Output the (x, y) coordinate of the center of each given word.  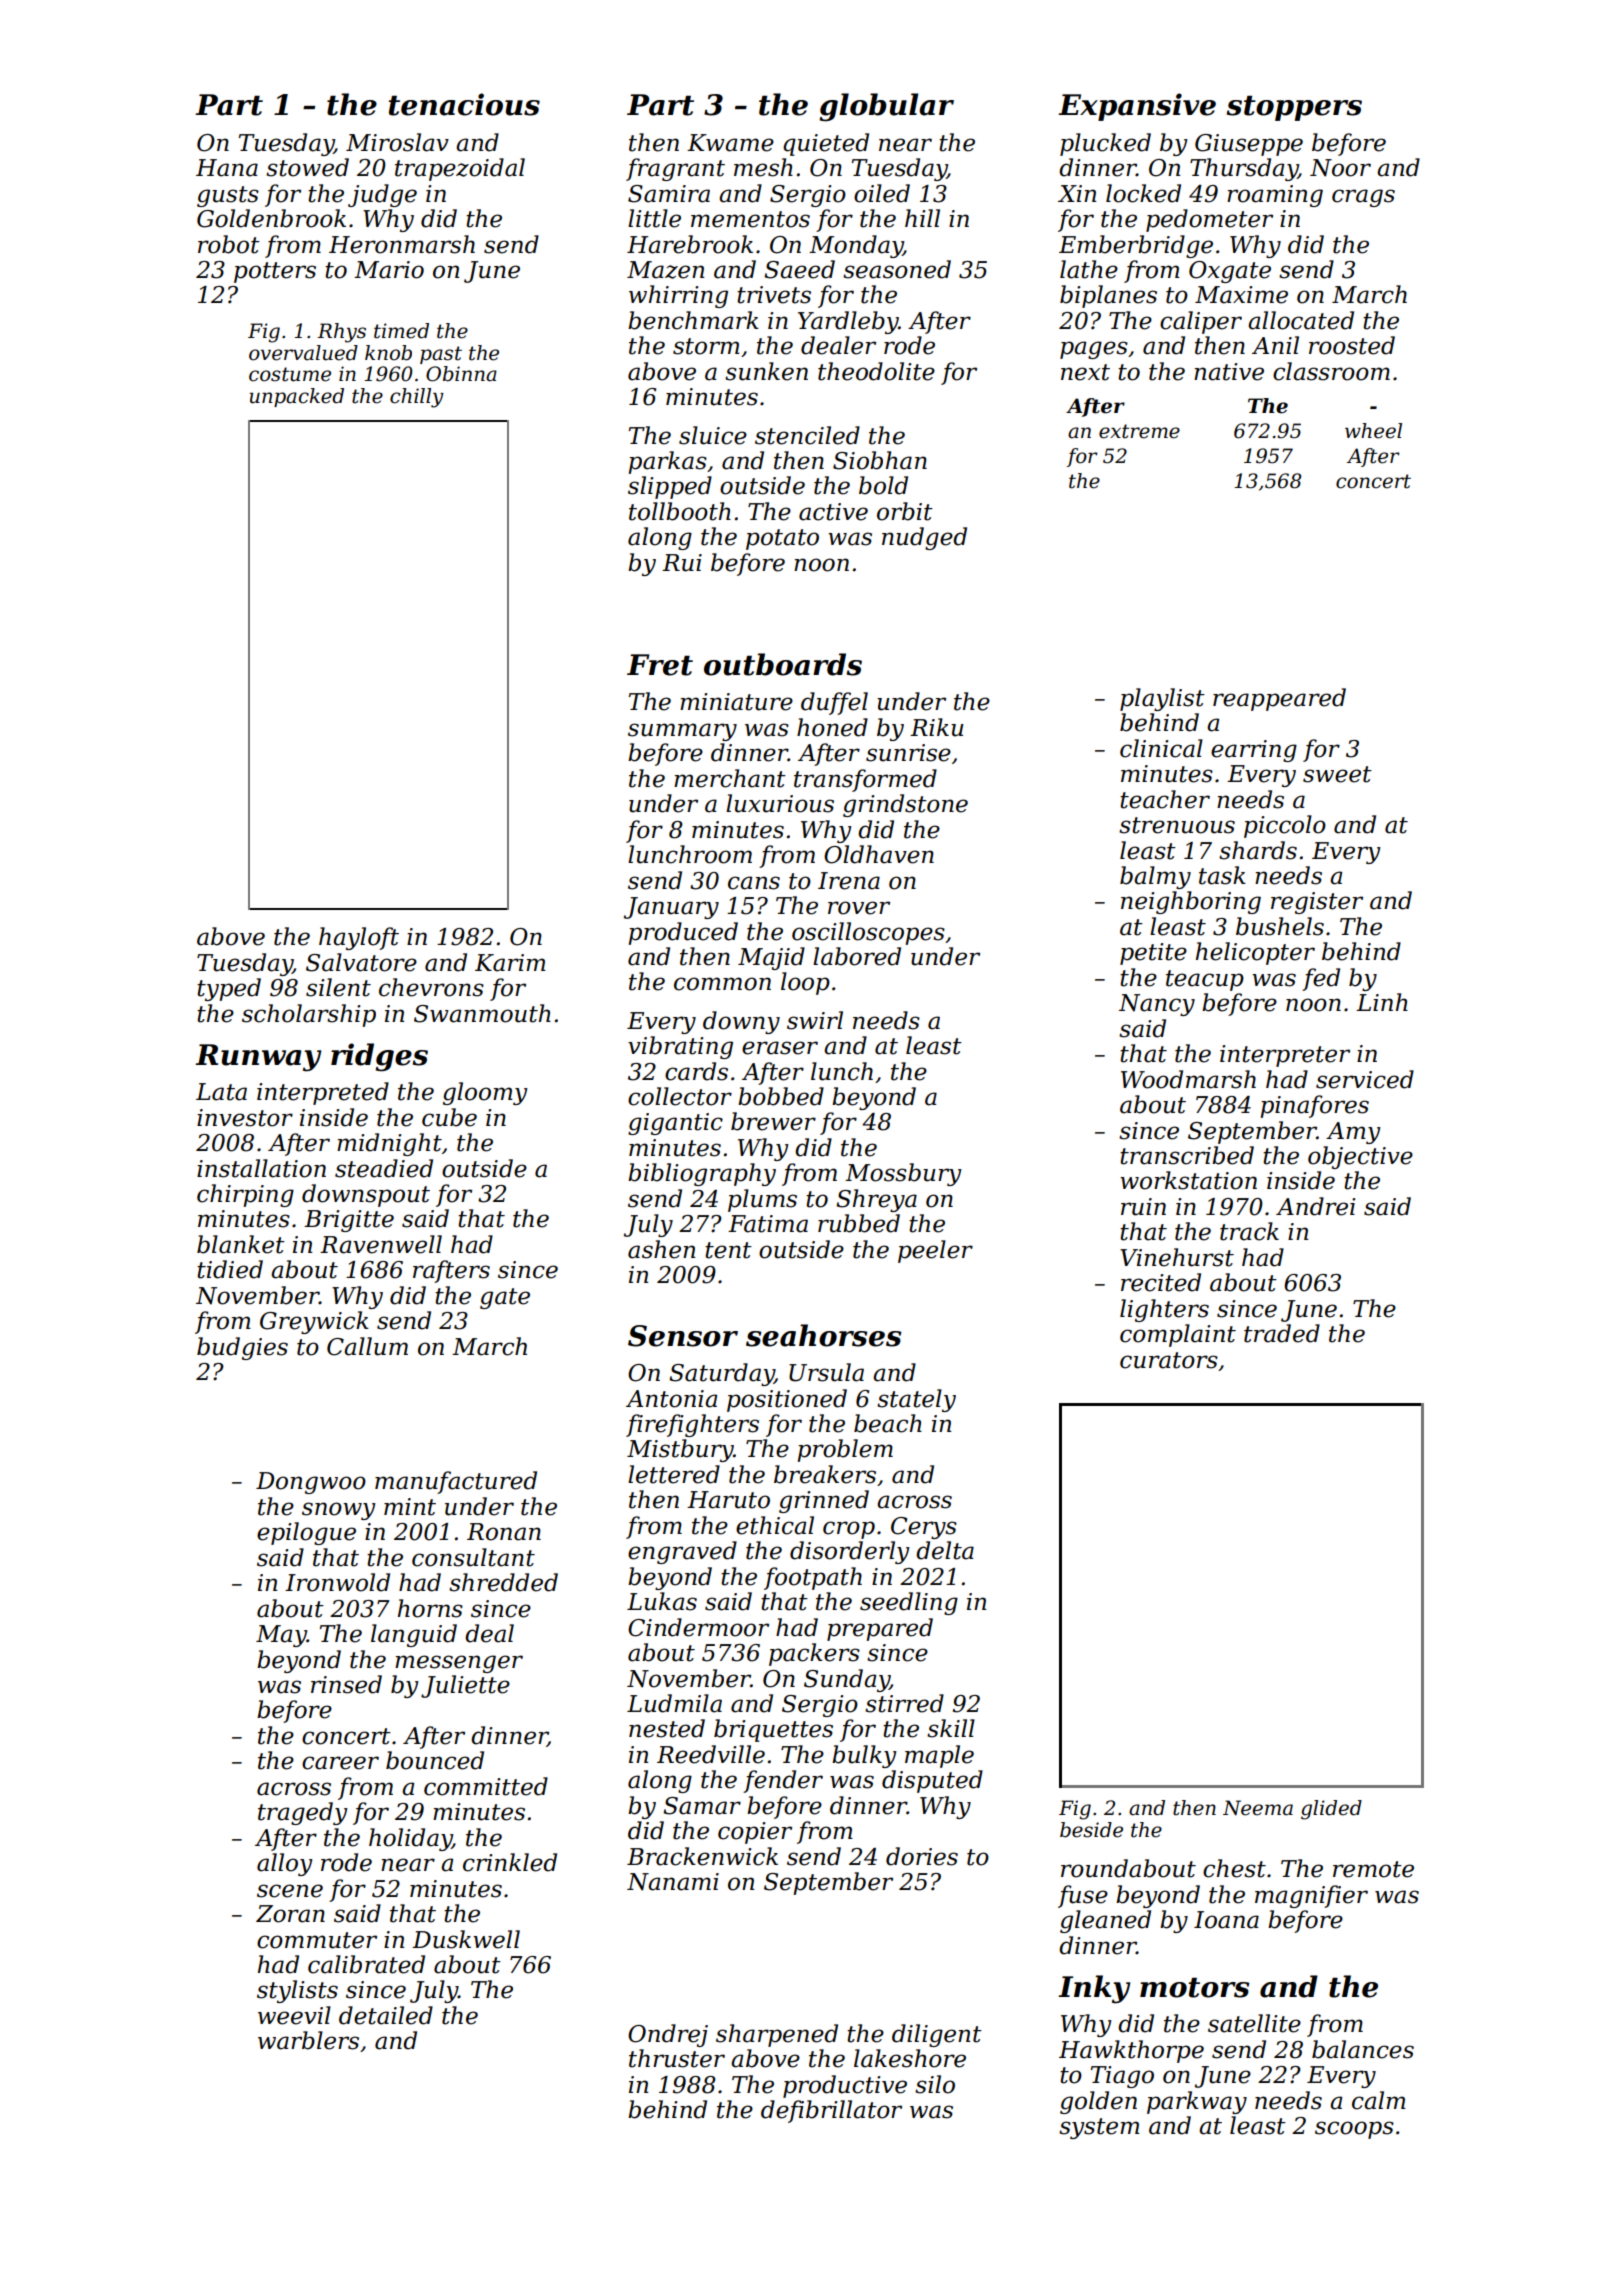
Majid (771, 958)
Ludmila (674, 1703)
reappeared (1279, 699)
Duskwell (466, 1939)
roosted (1352, 345)
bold (883, 485)
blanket (241, 1244)
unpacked (296, 397)
